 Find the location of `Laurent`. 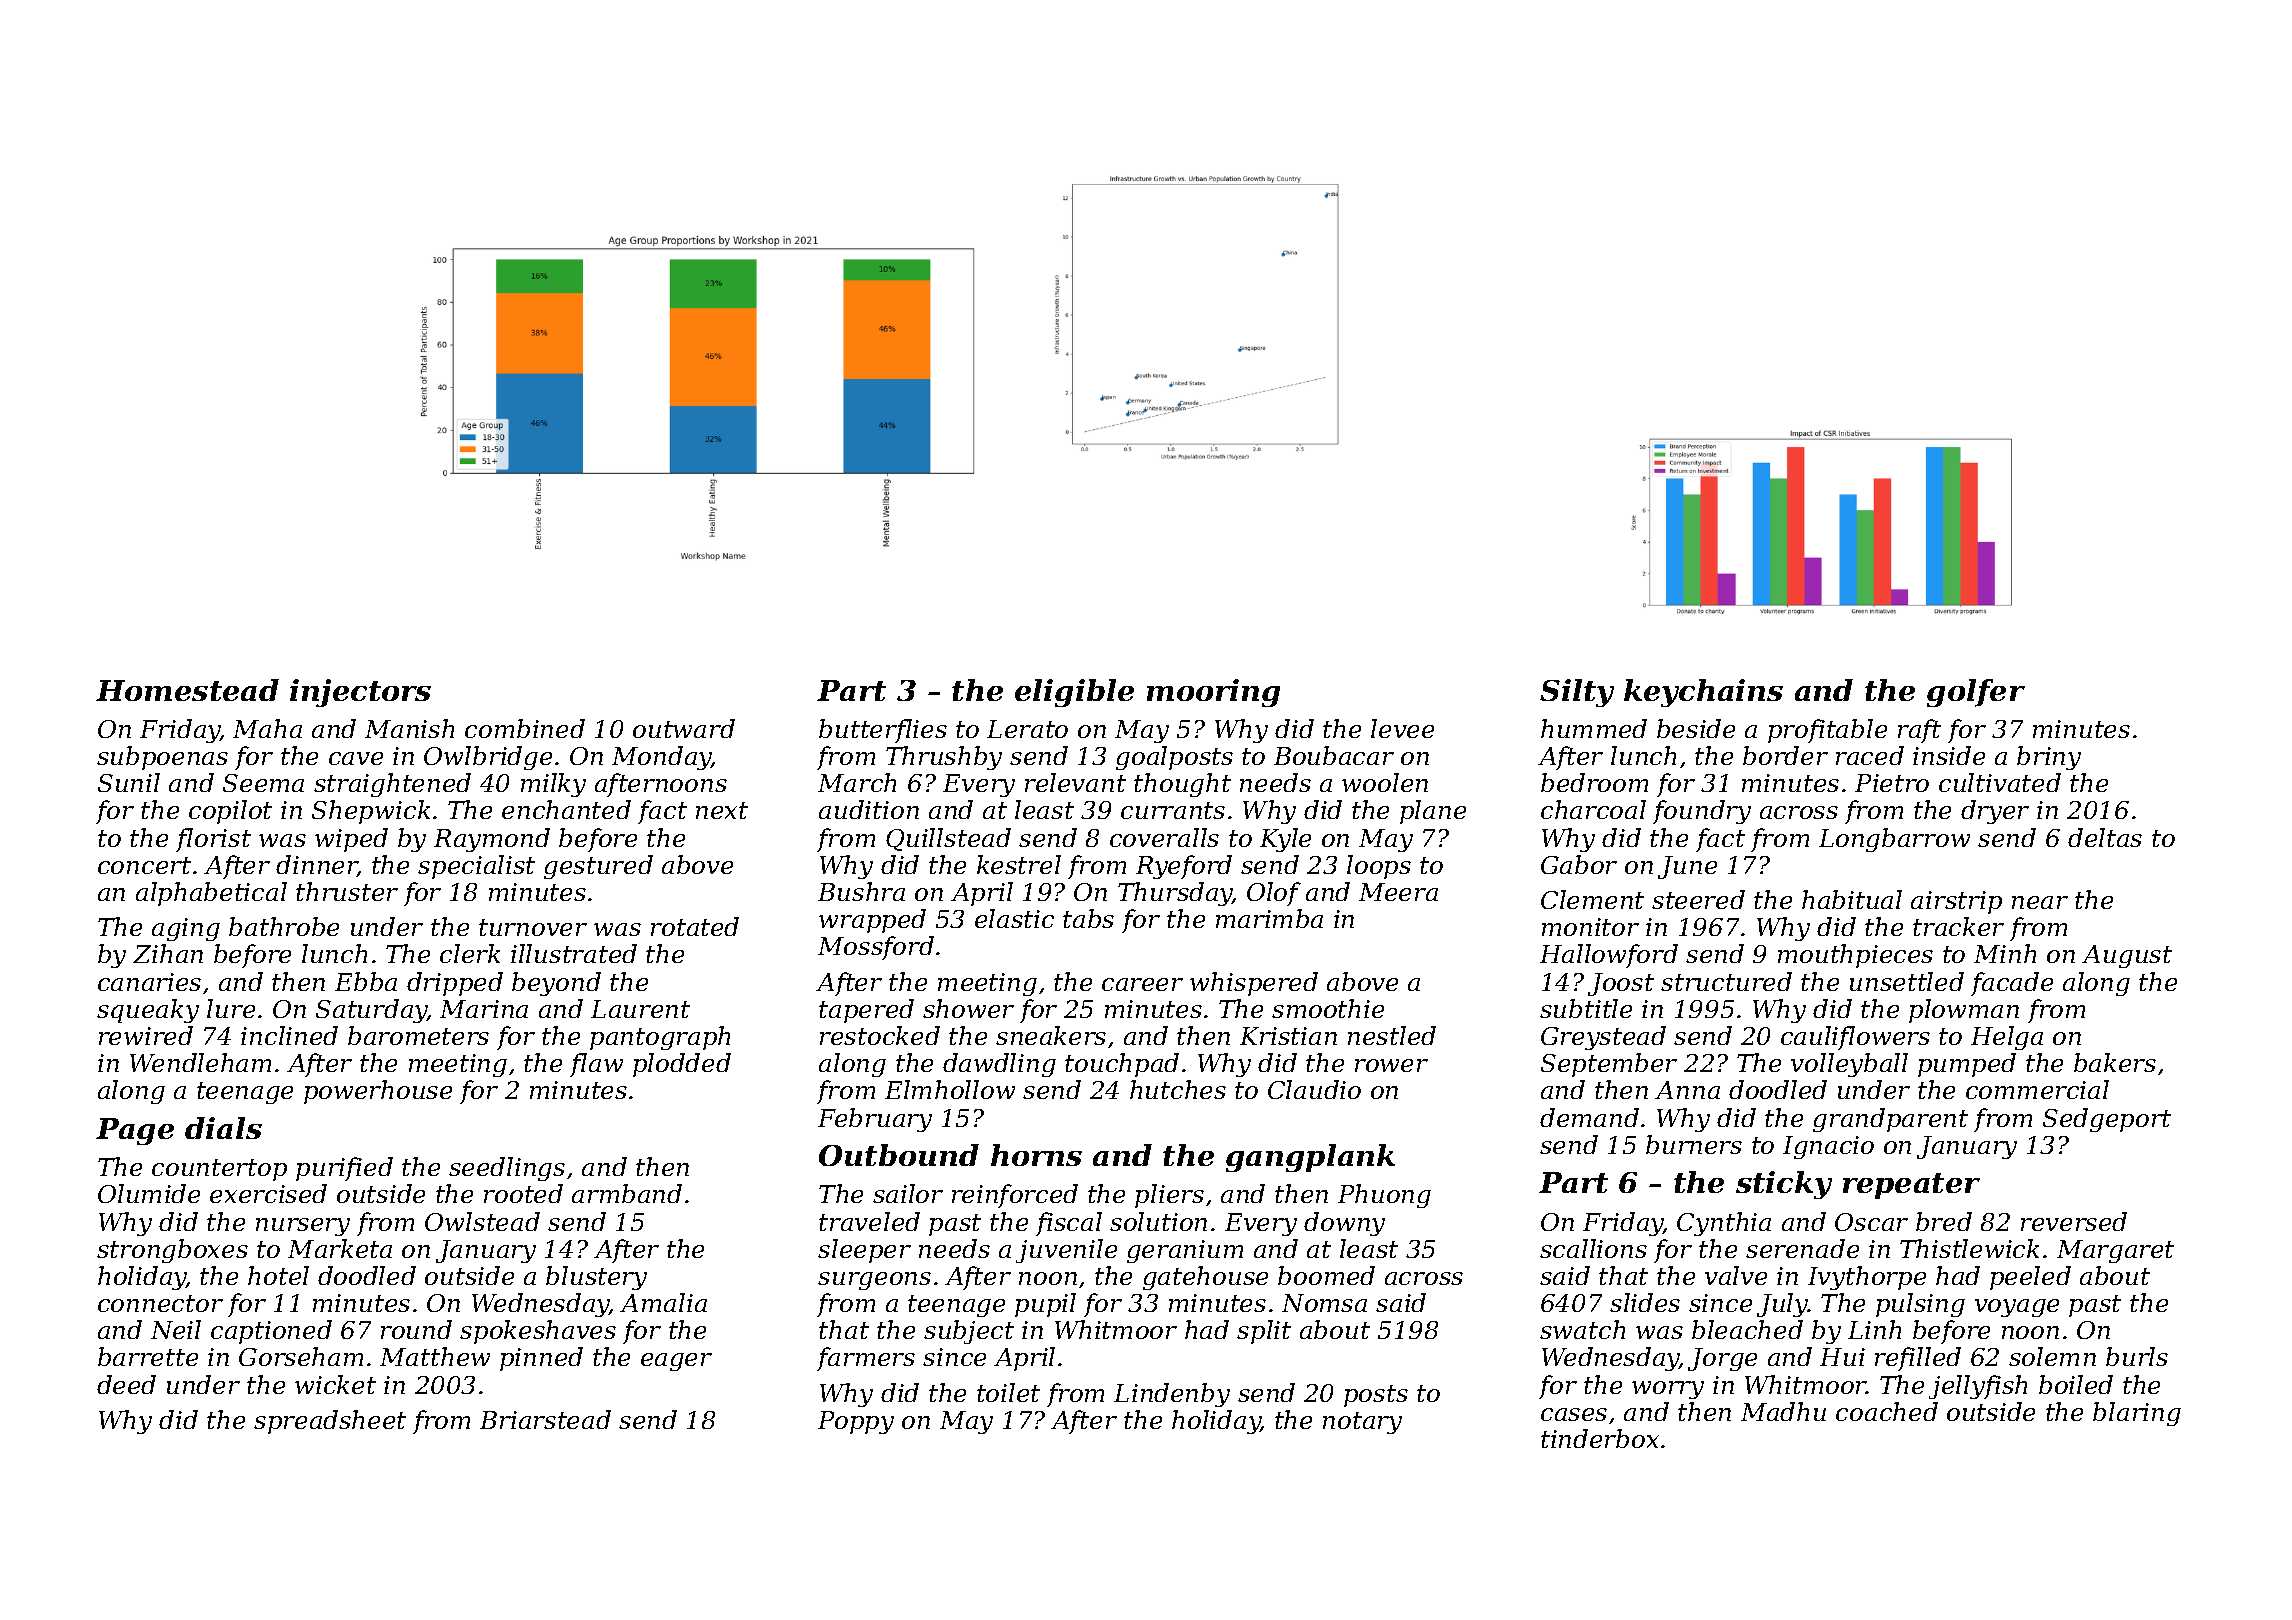

Laurent is located at coordinates (640, 1009).
